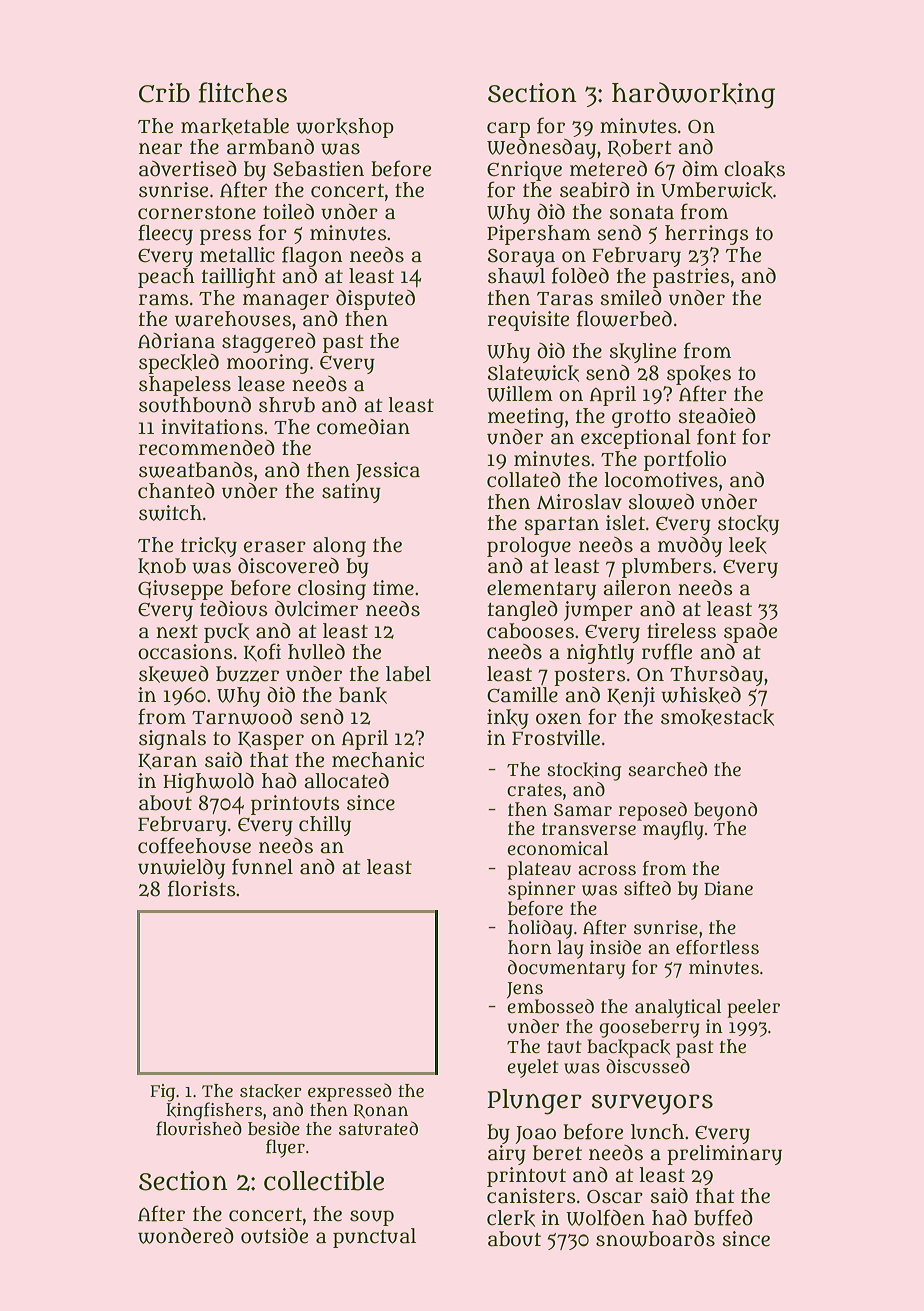 The height and width of the screenshot is (1311, 924). I want to click on disputed, so click(375, 300).
